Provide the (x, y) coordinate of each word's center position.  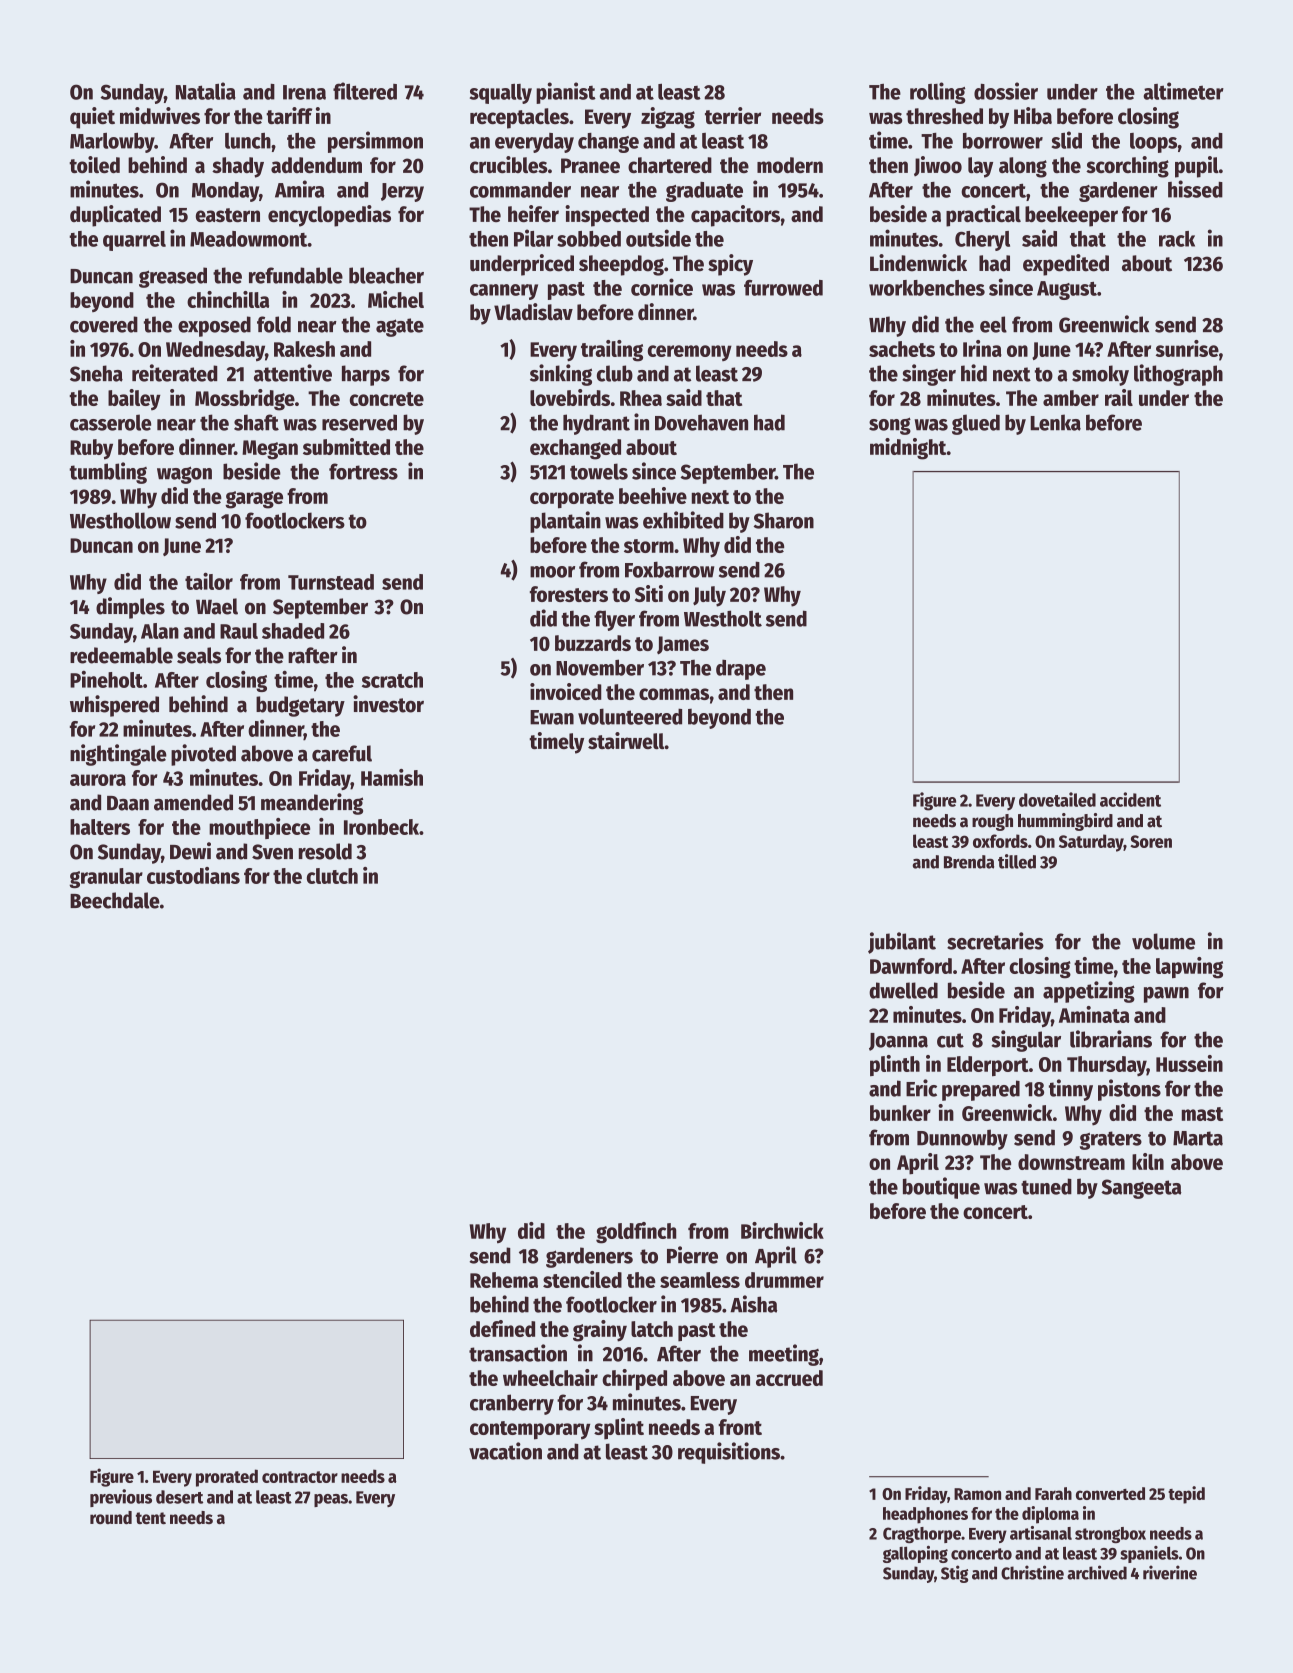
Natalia (206, 91)
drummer (784, 1280)
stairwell (626, 740)
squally (501, 94)
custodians (193, 875)
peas (331, 1500)
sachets (902, 349)
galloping (915, 1554)
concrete (387, 399)
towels (599, 471)
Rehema (504, 1280)
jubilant (902, 943)
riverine (1170, 1572)
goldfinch (636, 1233)
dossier (1006, 91)
